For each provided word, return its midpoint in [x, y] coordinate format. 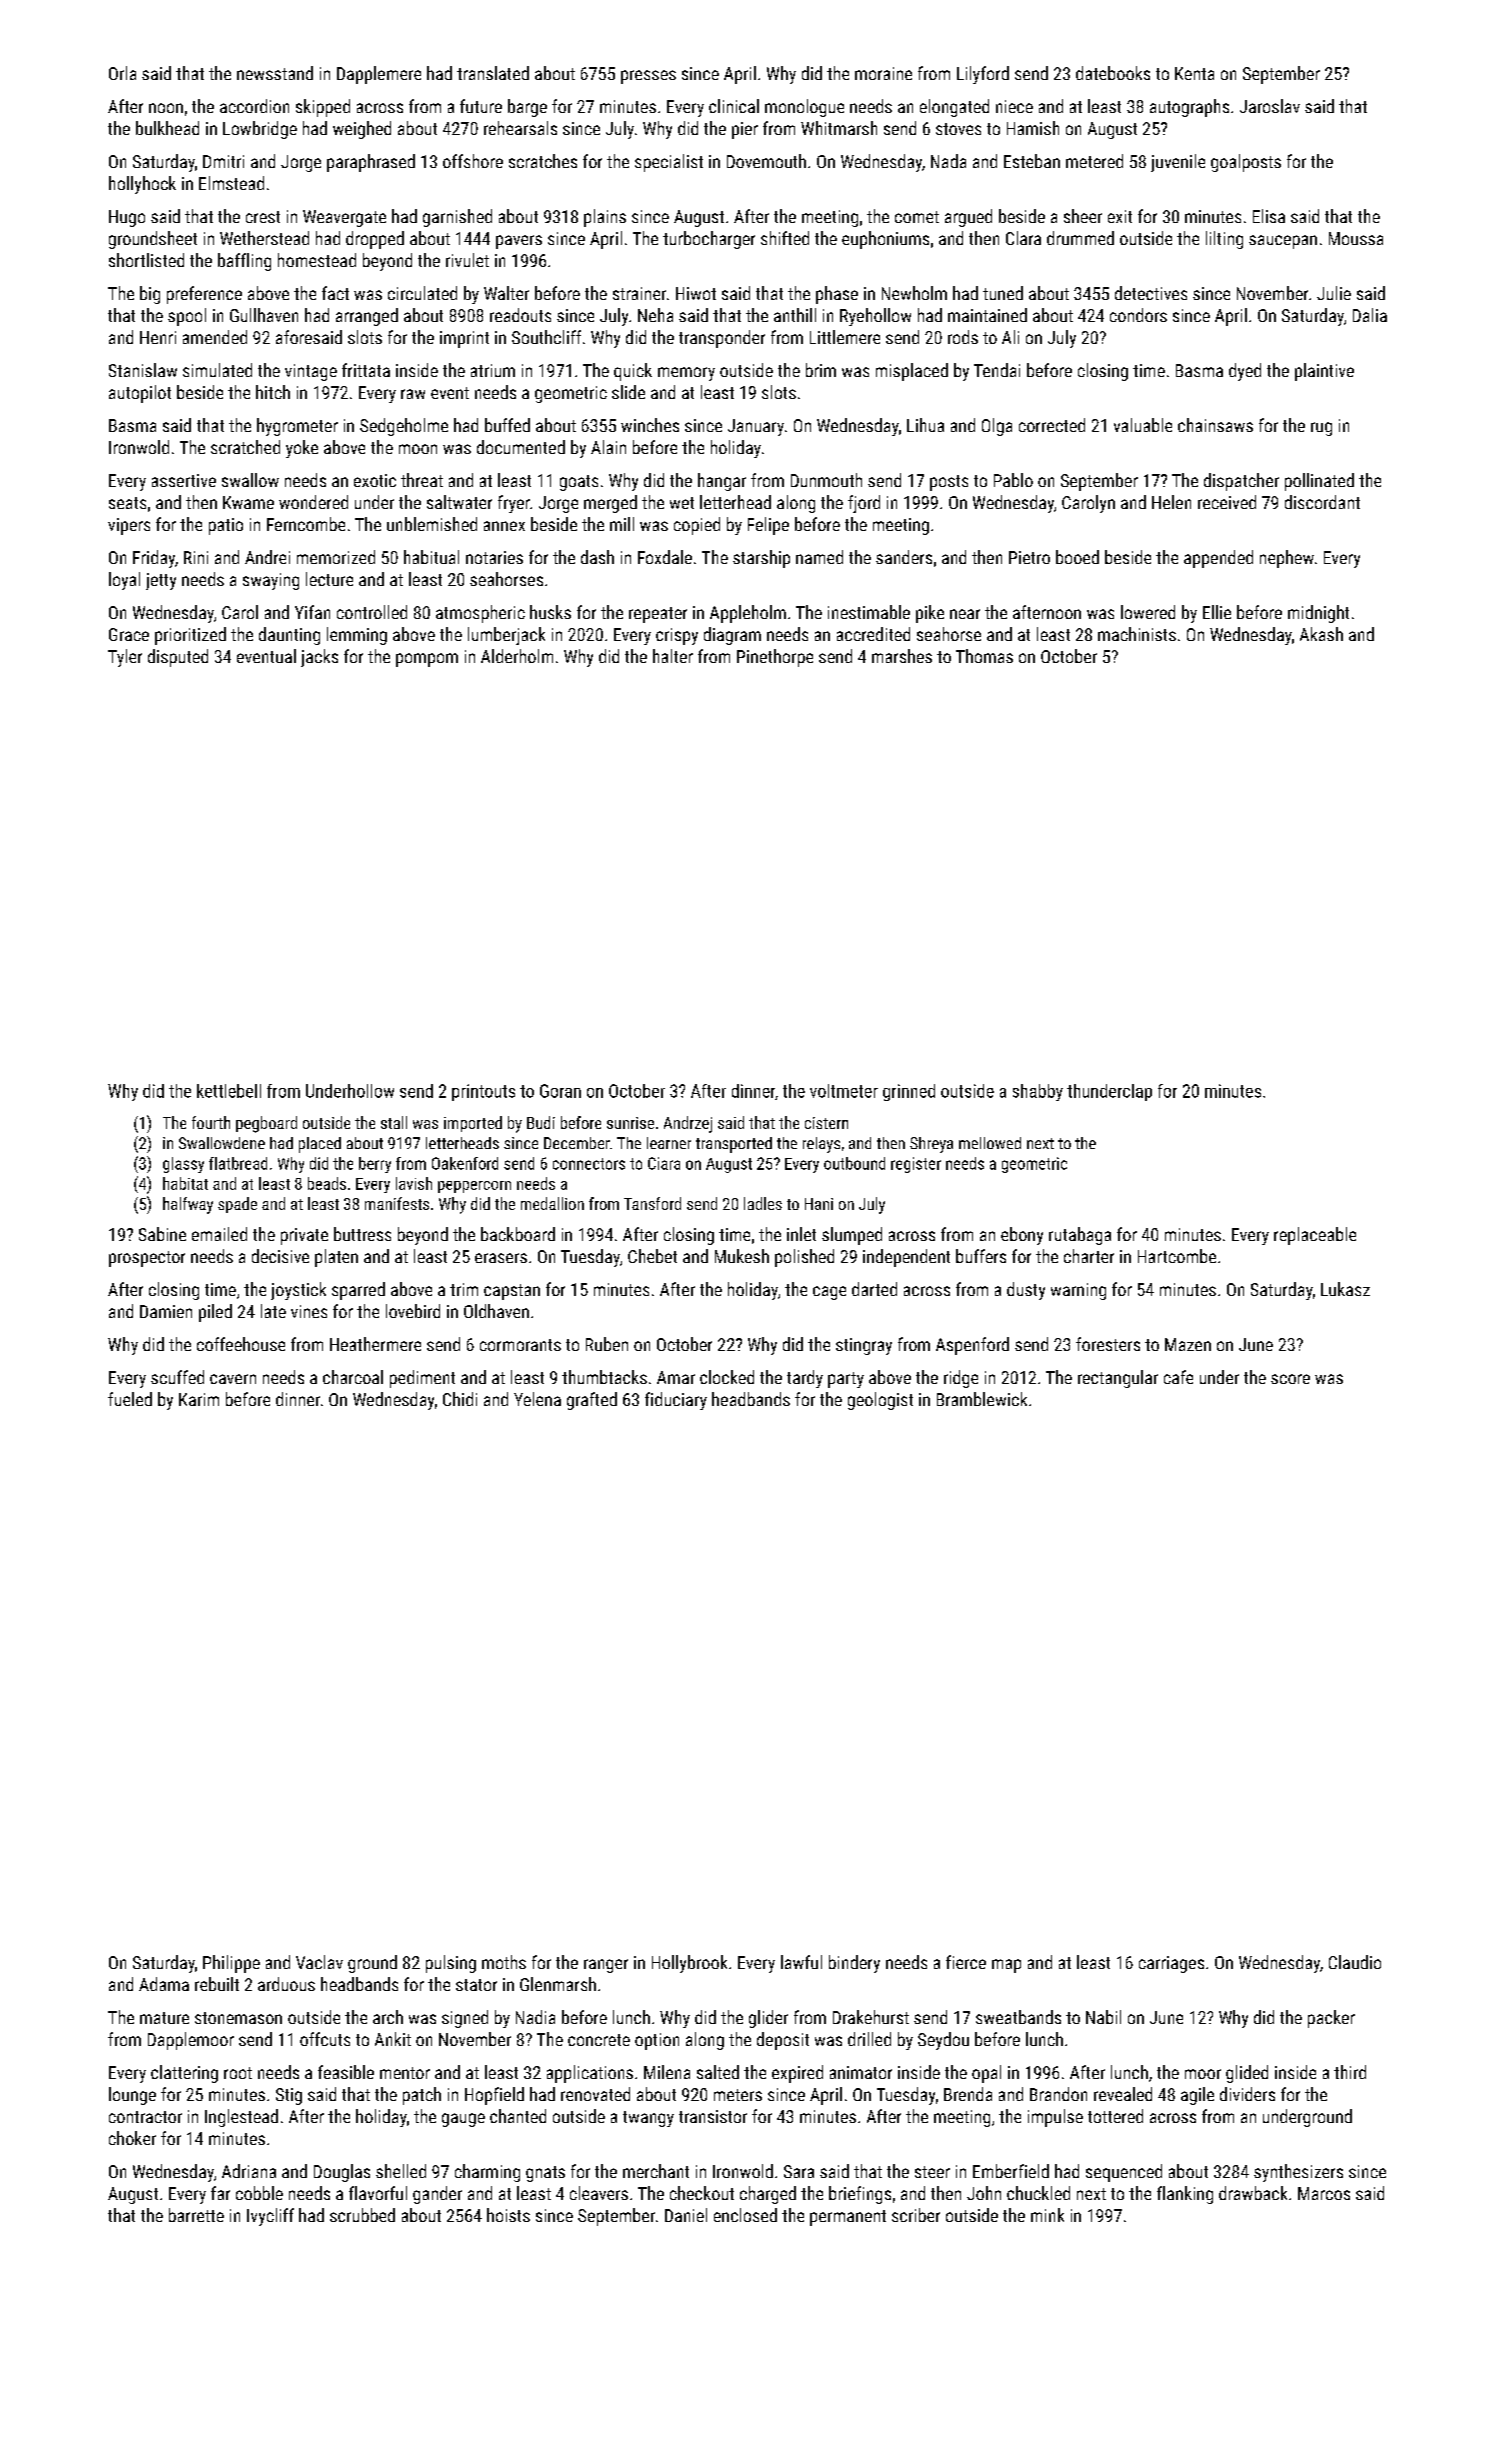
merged [610, 504]
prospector [147, 1259]
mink [1047, 2215]
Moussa [1356, 238]
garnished [457, 218]
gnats [545, 2174]
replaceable [1315, 1236]
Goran [560, 1091]
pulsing [451, 1964]
